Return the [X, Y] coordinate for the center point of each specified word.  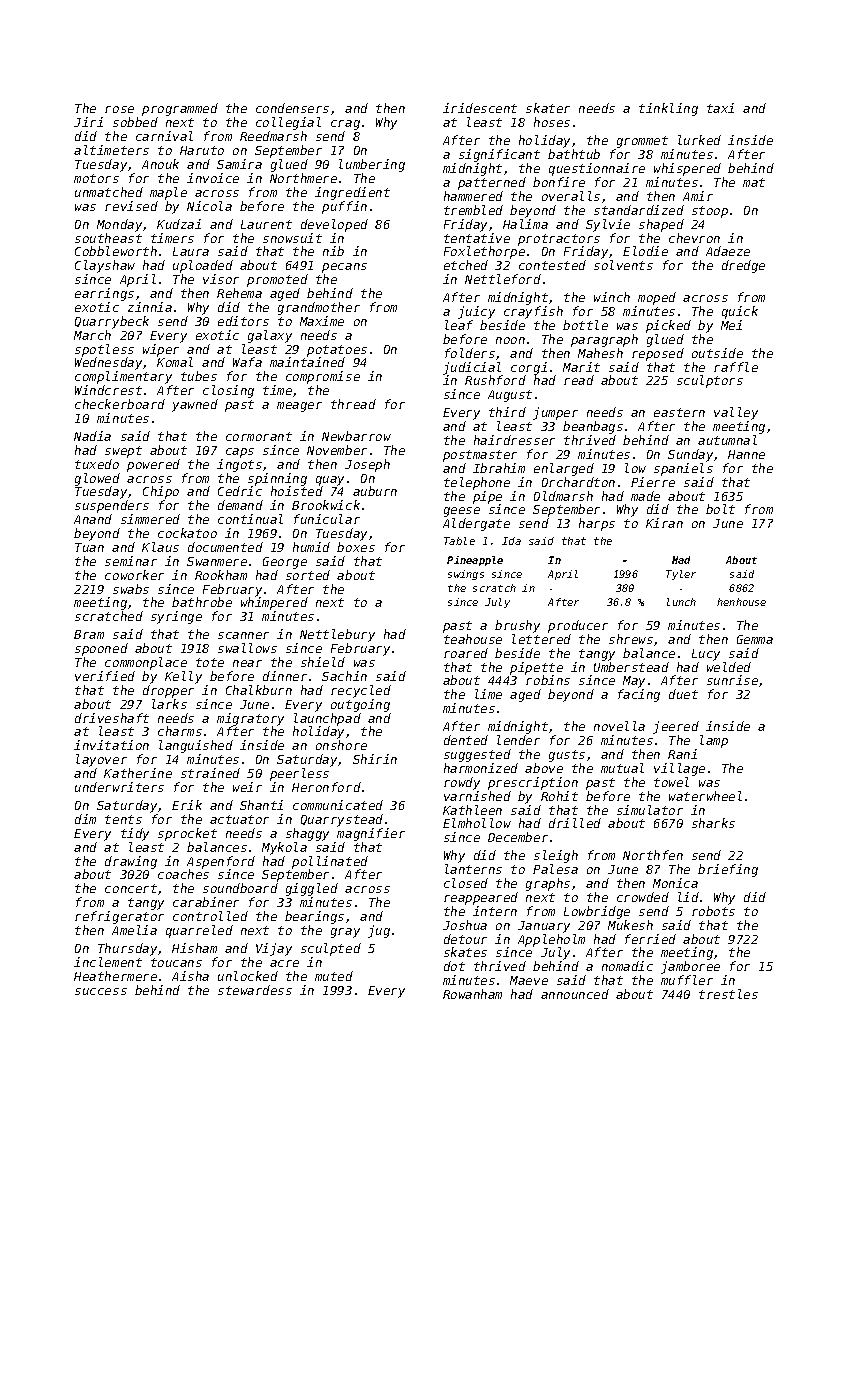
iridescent [480, 108]
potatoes [337, 351]
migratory [250, 720]
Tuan [89, 547]
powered [153, 465]
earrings [104, 294]
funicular [327, 519]
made [645, 496]
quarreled [199, 931]
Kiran [664, 523]
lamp [714, 741]
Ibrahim [499, 468]
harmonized [481, 768]
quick [740, 312]
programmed [180, 110]
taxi [720, 108]
